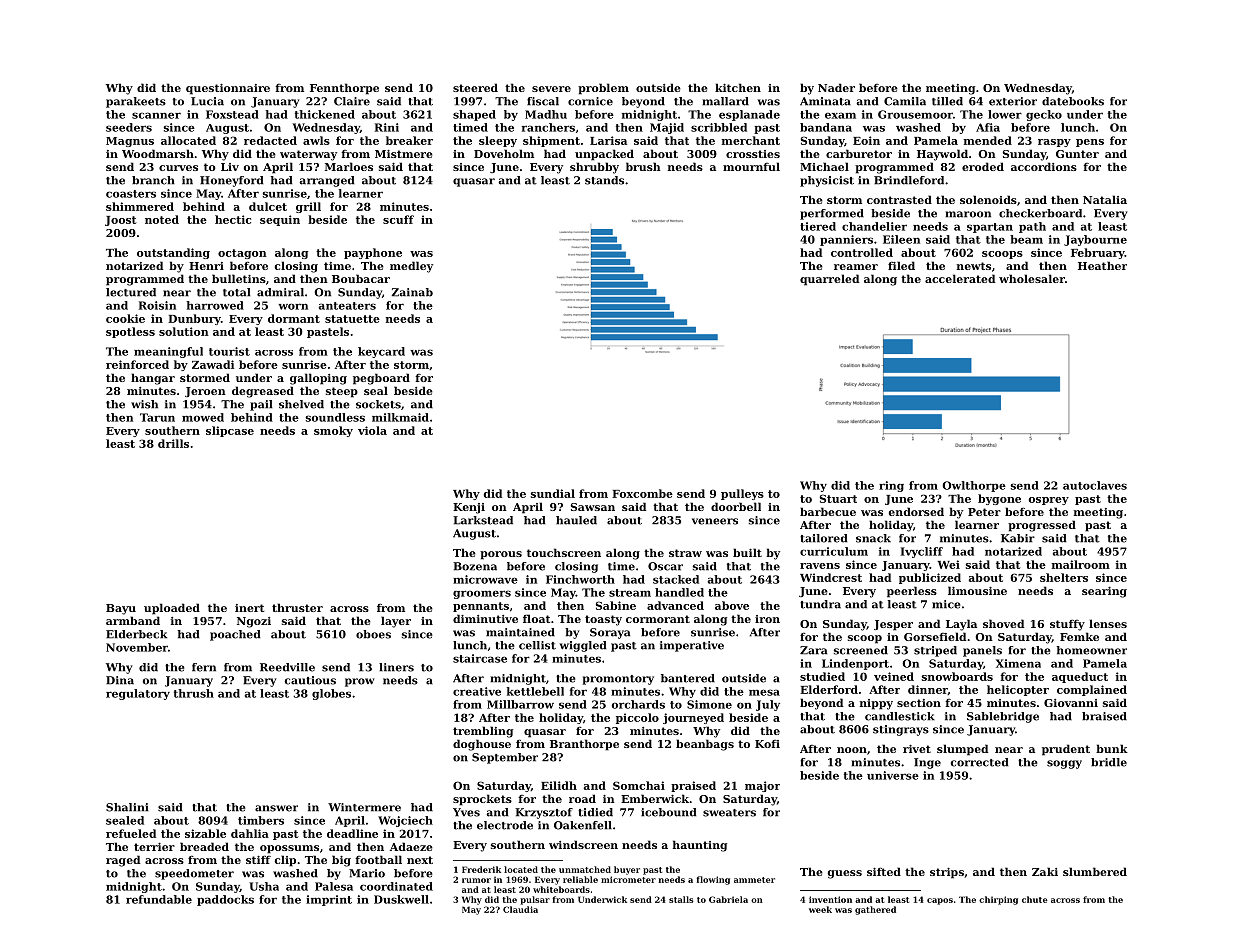 This page has height=952, width=1233. What do you see at coordinates (137, 364) in the page?
I see `reinforced` at bounding box center [137, 364].
